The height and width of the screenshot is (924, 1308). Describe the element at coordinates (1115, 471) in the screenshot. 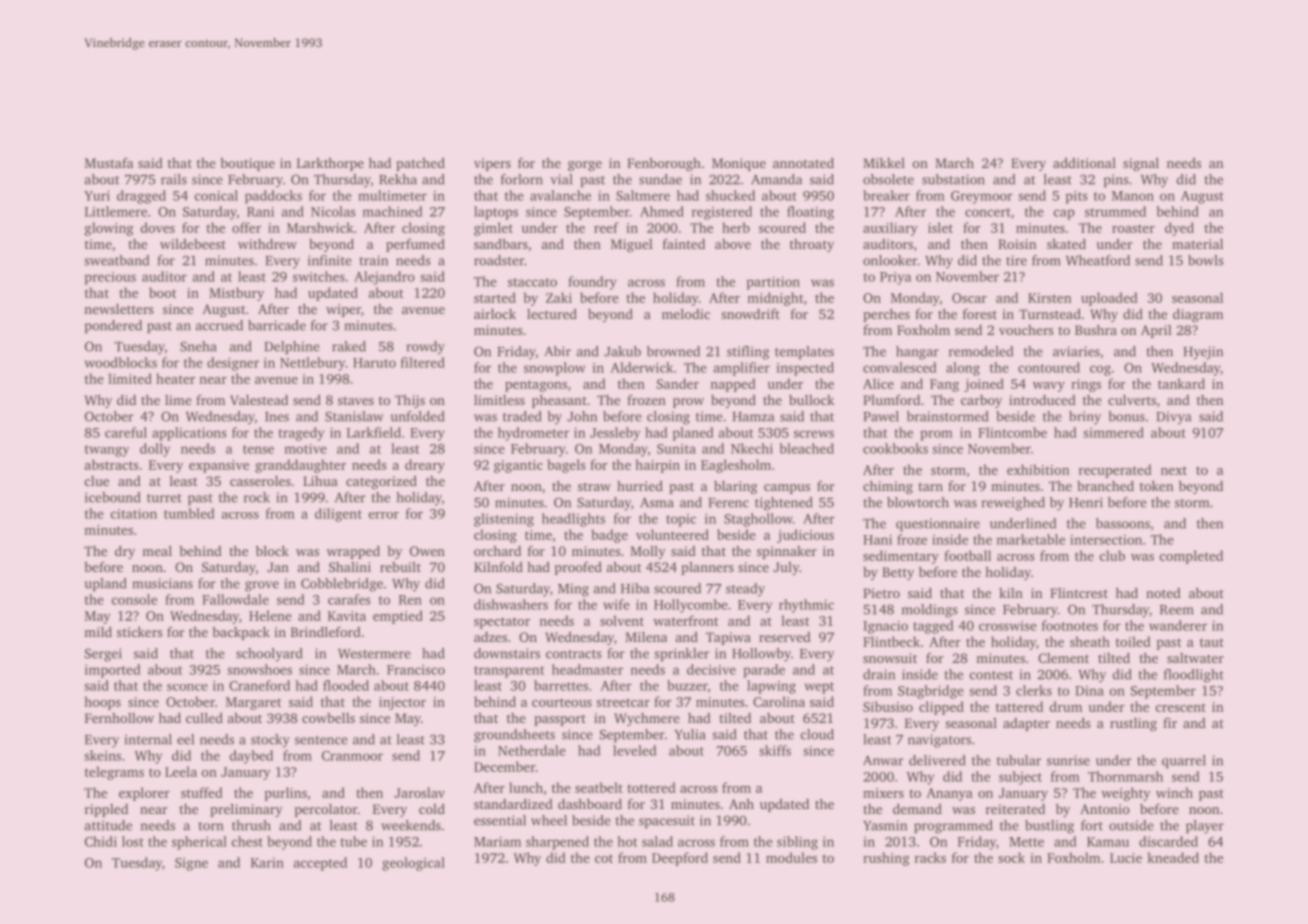

I see `recuperated` at that location.
